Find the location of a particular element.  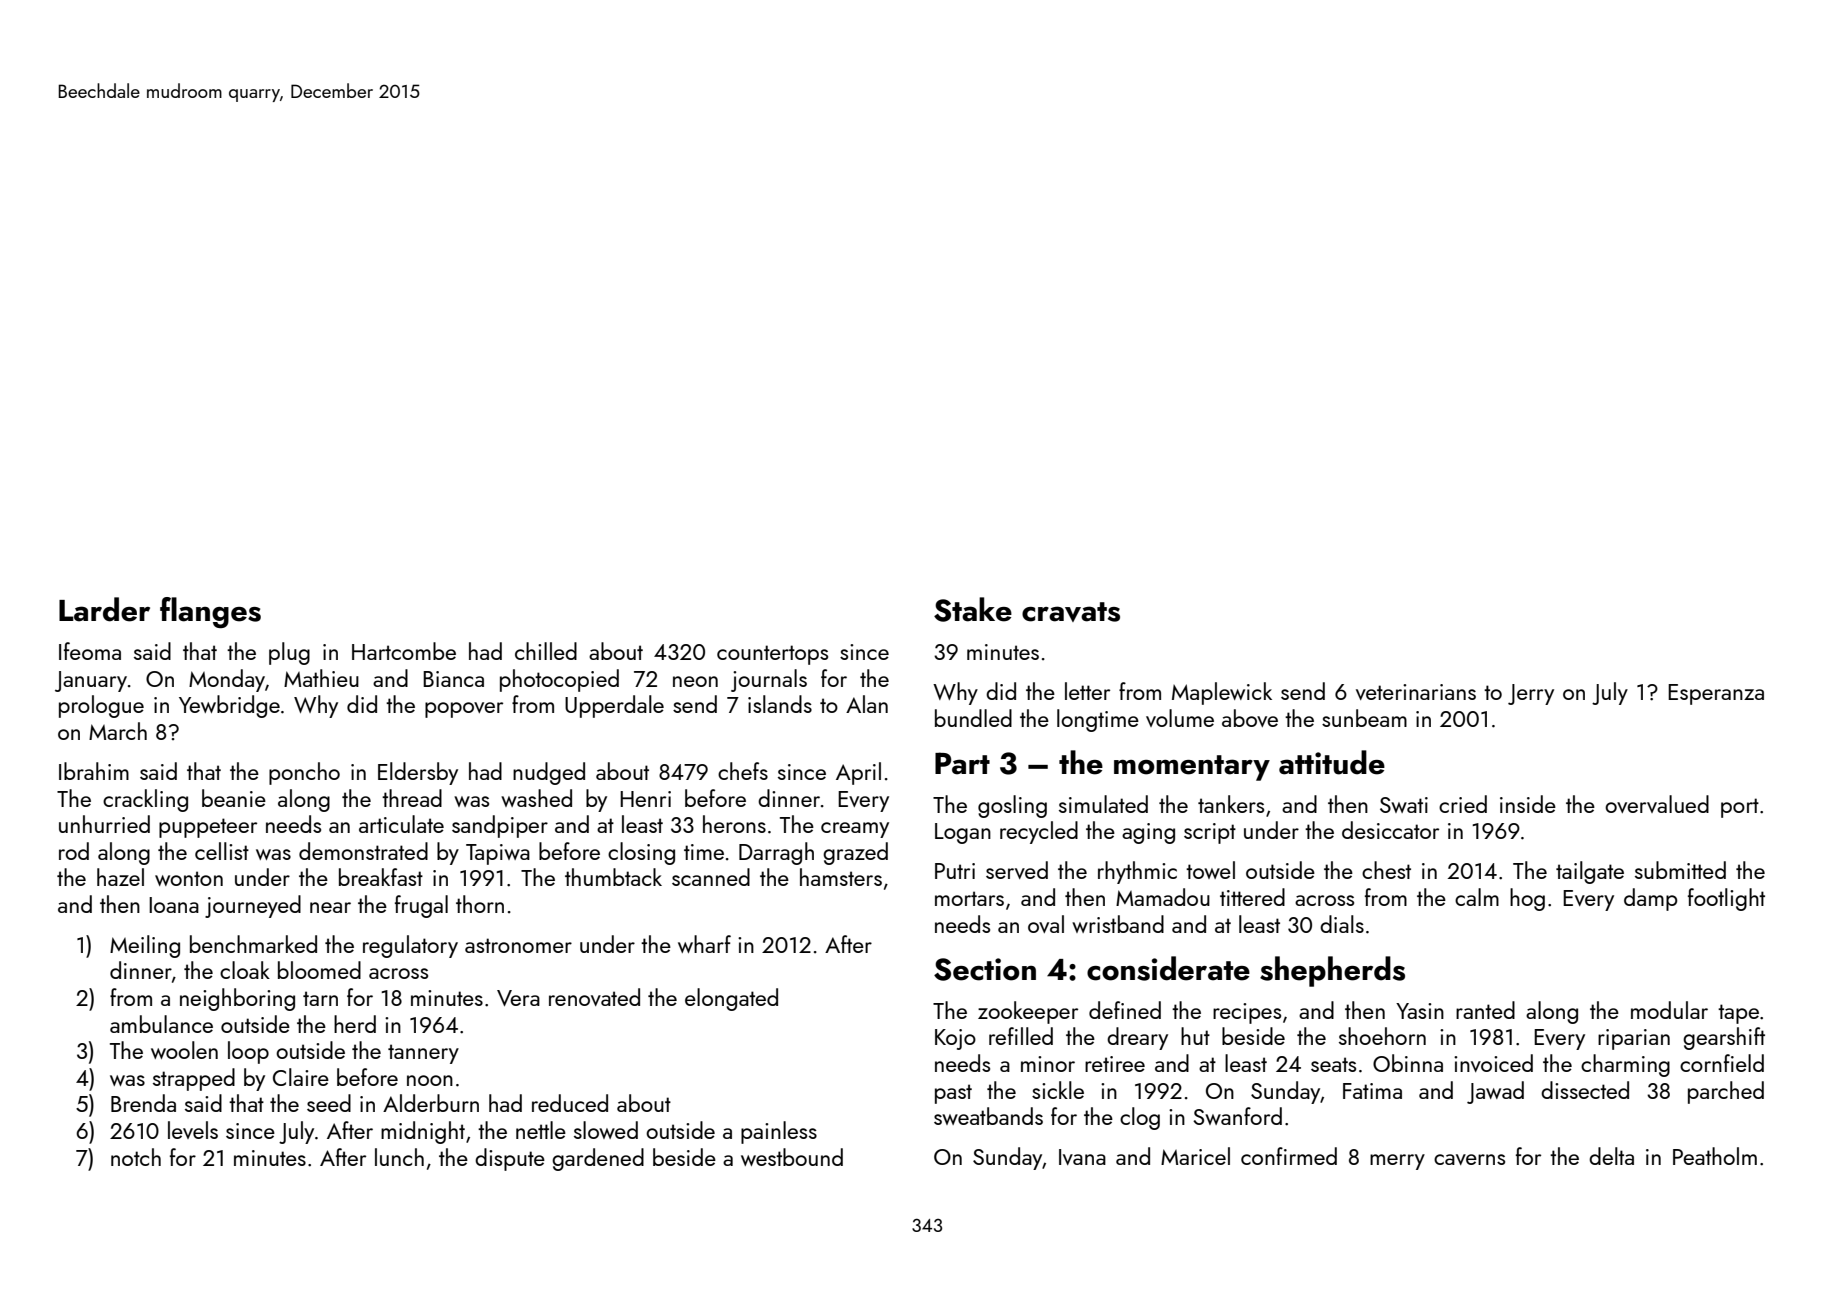

Alderburn is located at coordinates (431, 1103).
